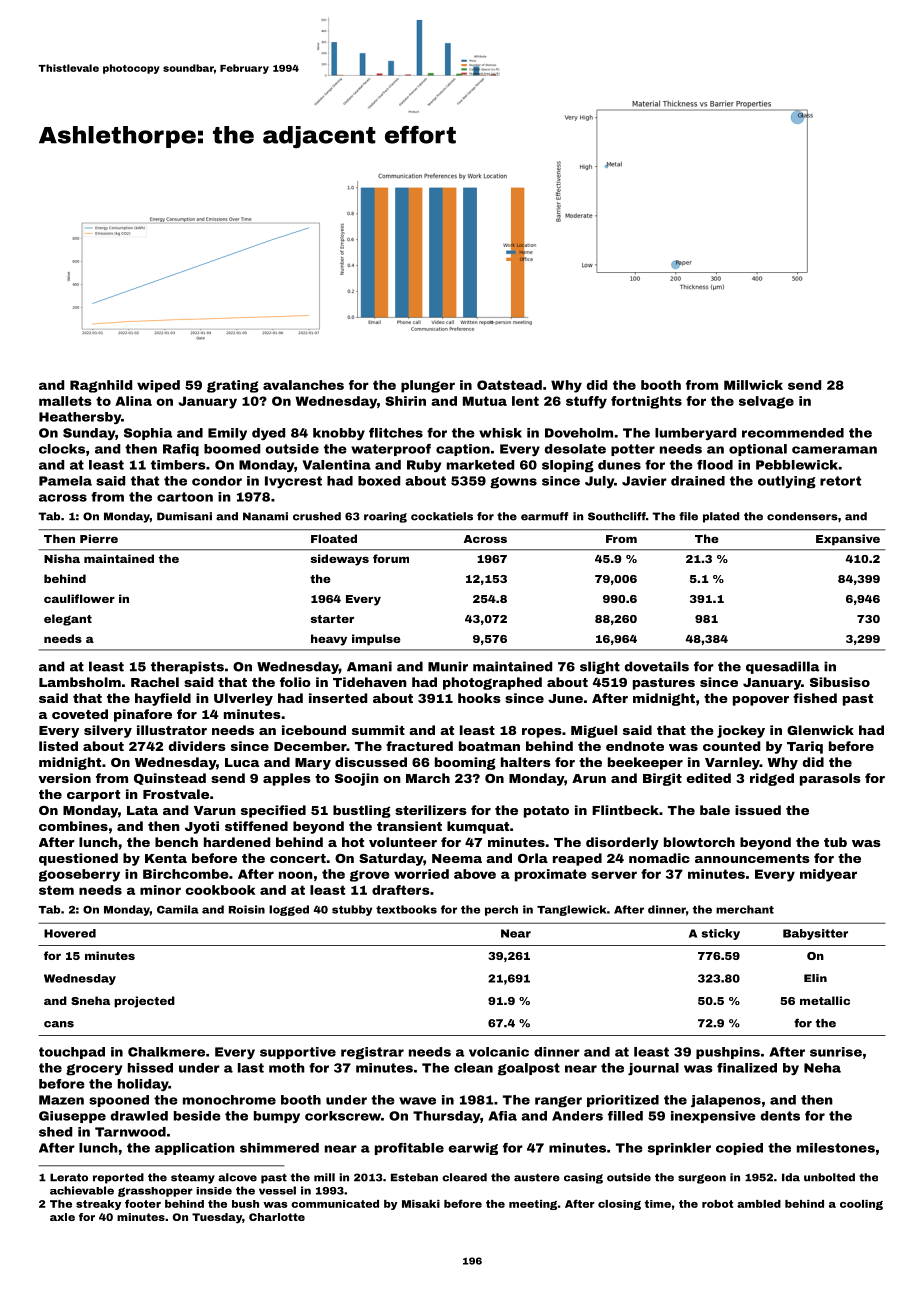 Image resolution: width=924 pixels, height=1308 pixels. I want to click on clocks, so click(62, 449).
